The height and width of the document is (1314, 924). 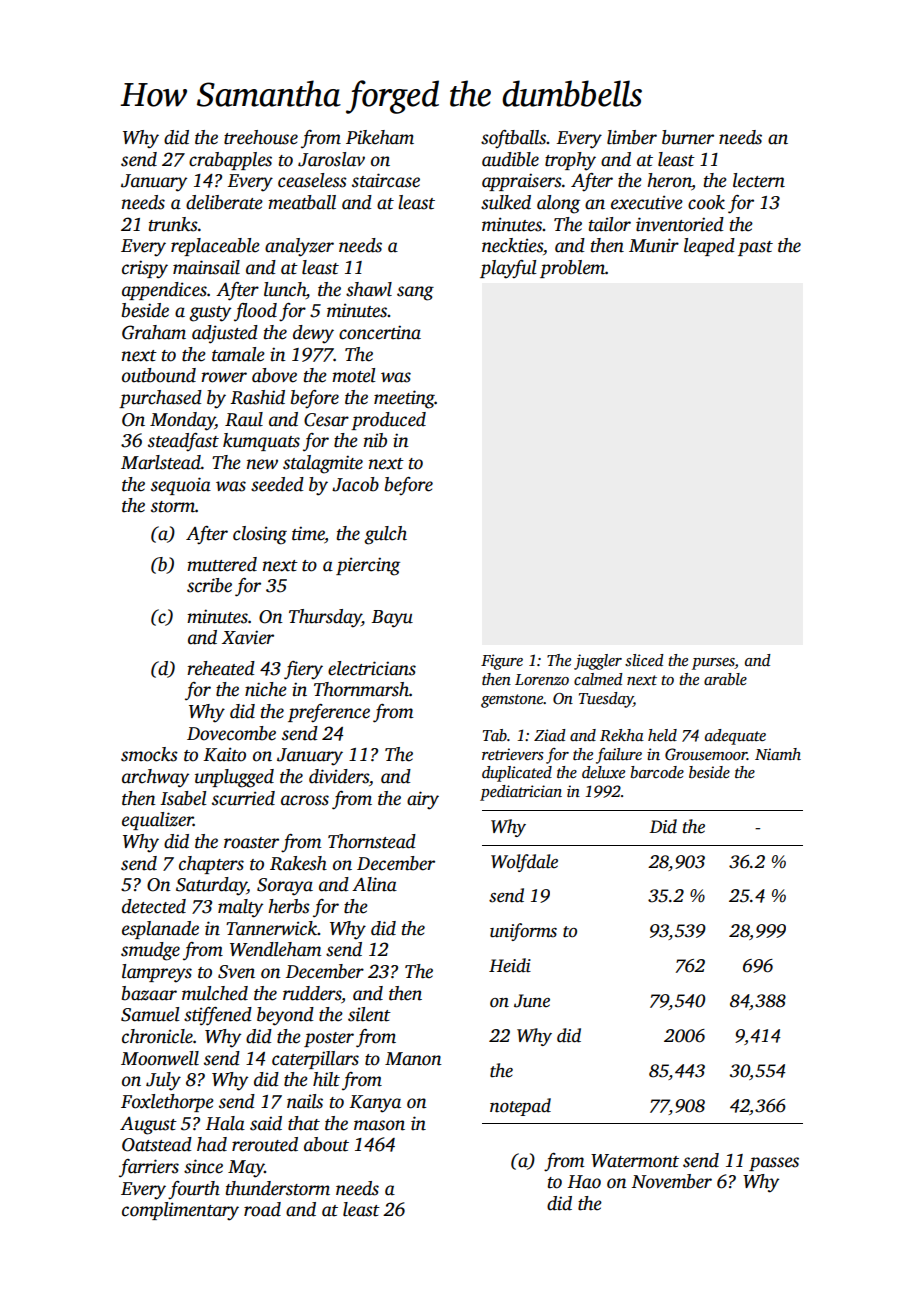 What do you see at coordinates (523, 932) in the document?
I see `uniforms` at bounding box center [523, 932].
